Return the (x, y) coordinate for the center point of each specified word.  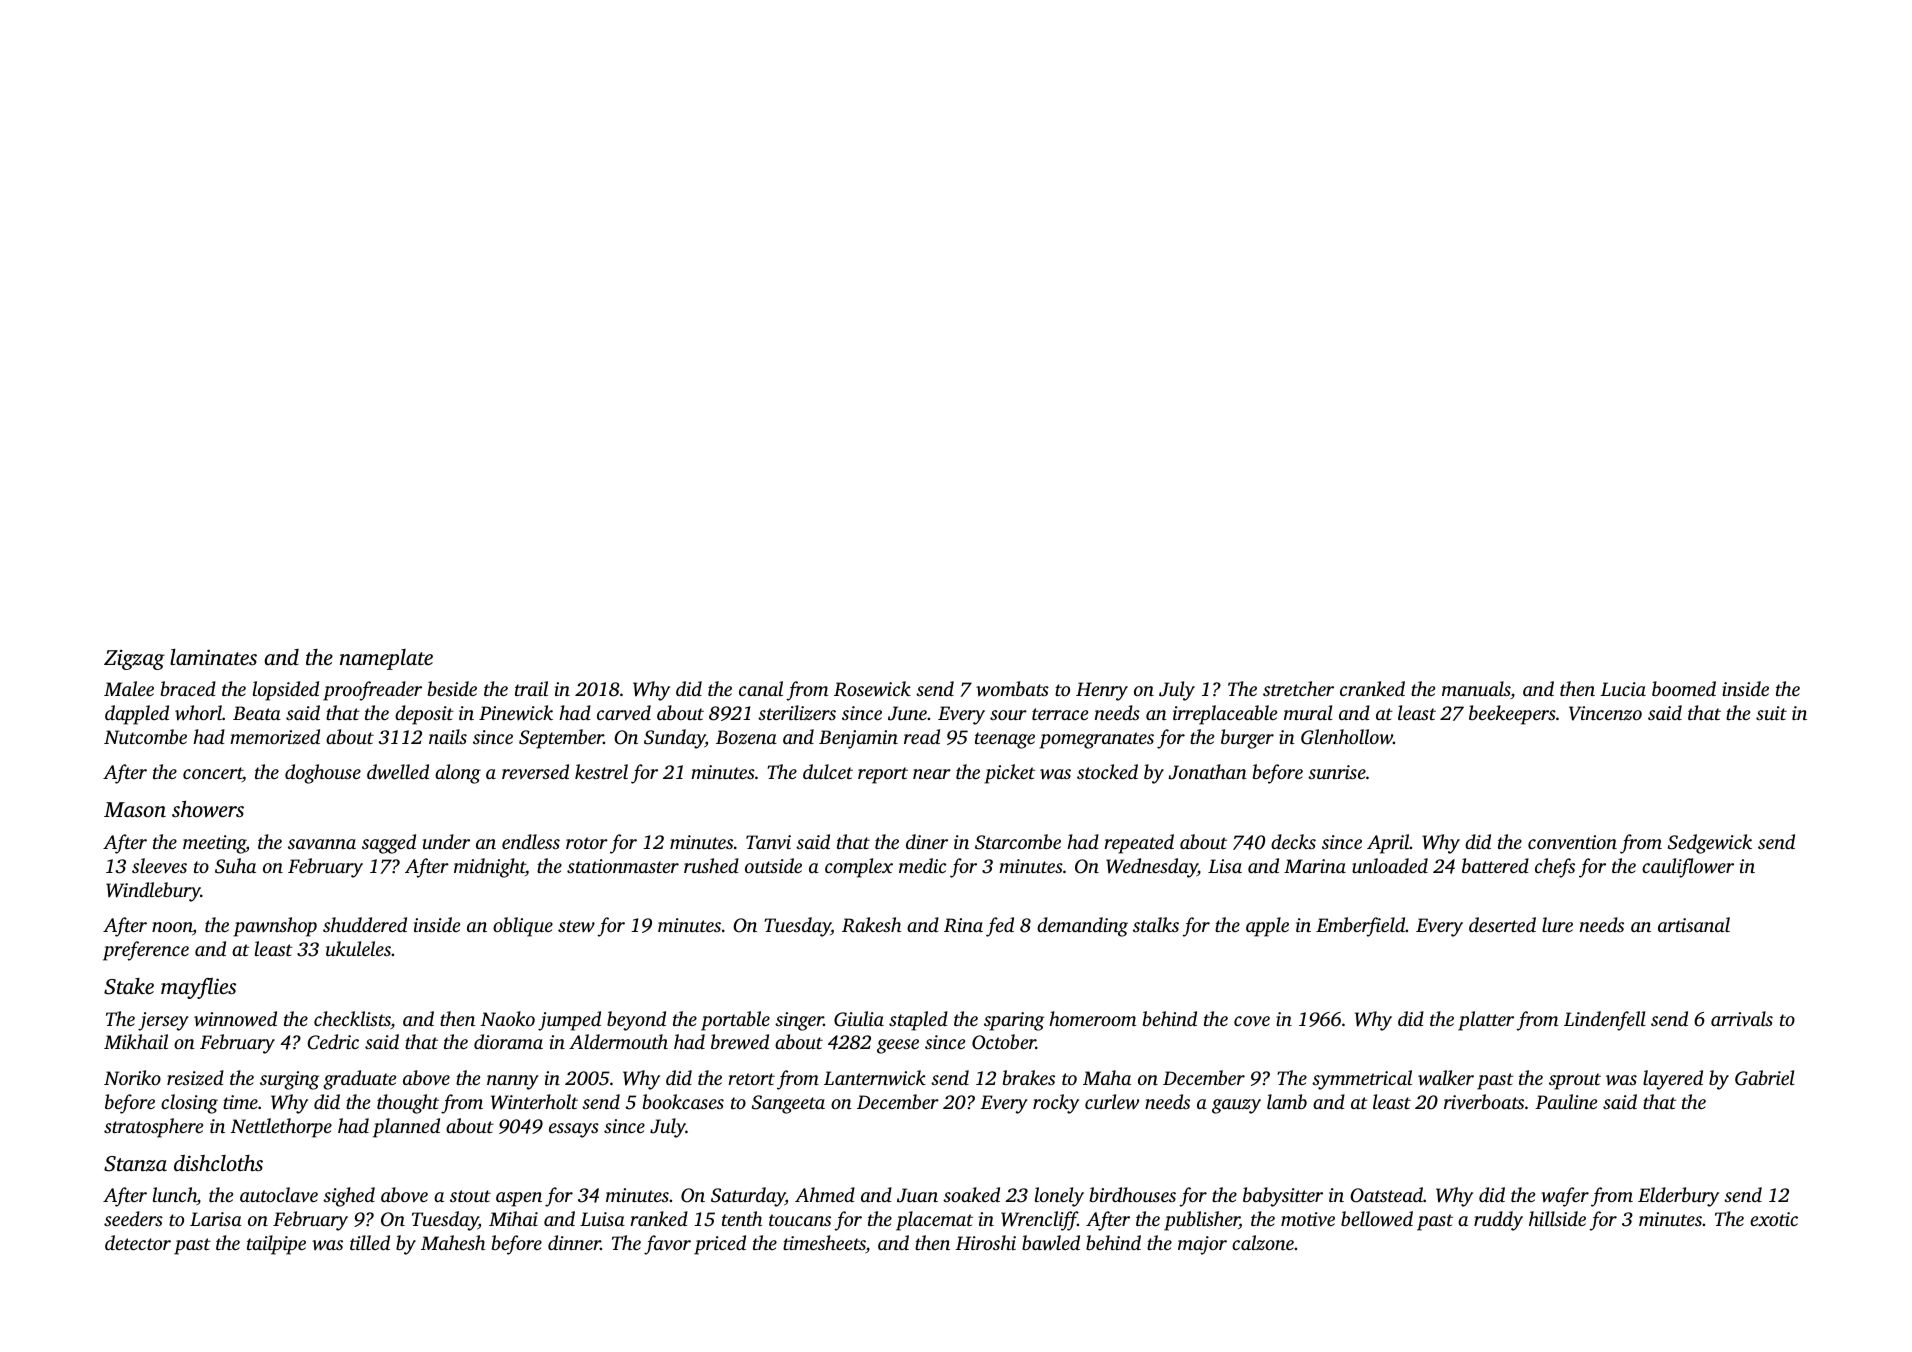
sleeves (159, 865)
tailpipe (276, 1245)
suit (1771, 713)
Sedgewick (1710, 844)
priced (720, 1245)
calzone (1263, 1242)
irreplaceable (1225, 715)
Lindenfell (1605, 1021)
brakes (1029, 1077)
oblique (523, 927)
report (883, 775)
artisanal (1694, 924)
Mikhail (136, 1041)
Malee (129, 688)
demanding (1082, 927)
